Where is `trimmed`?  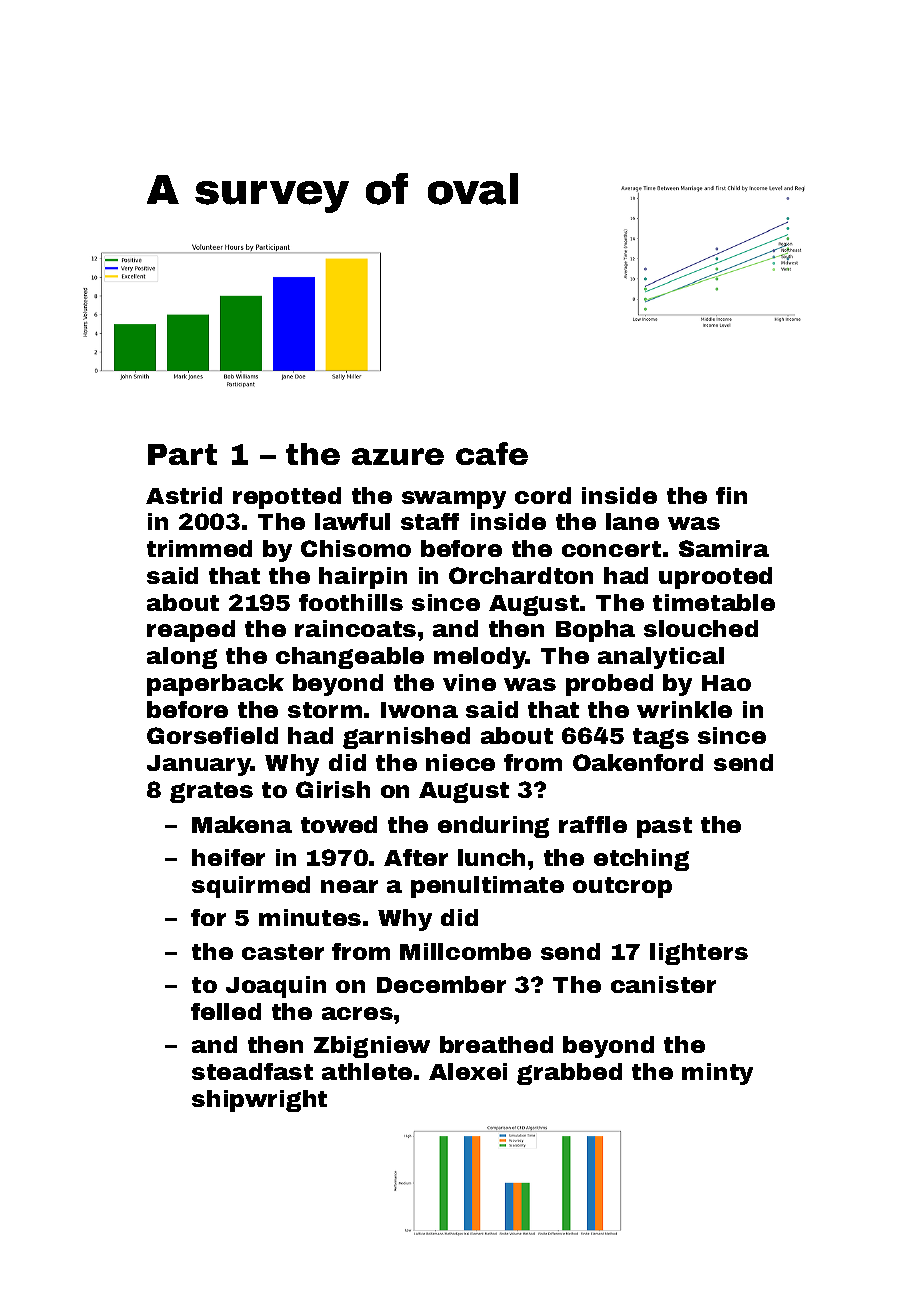 trimmed is located at coordinates (199, 548).
